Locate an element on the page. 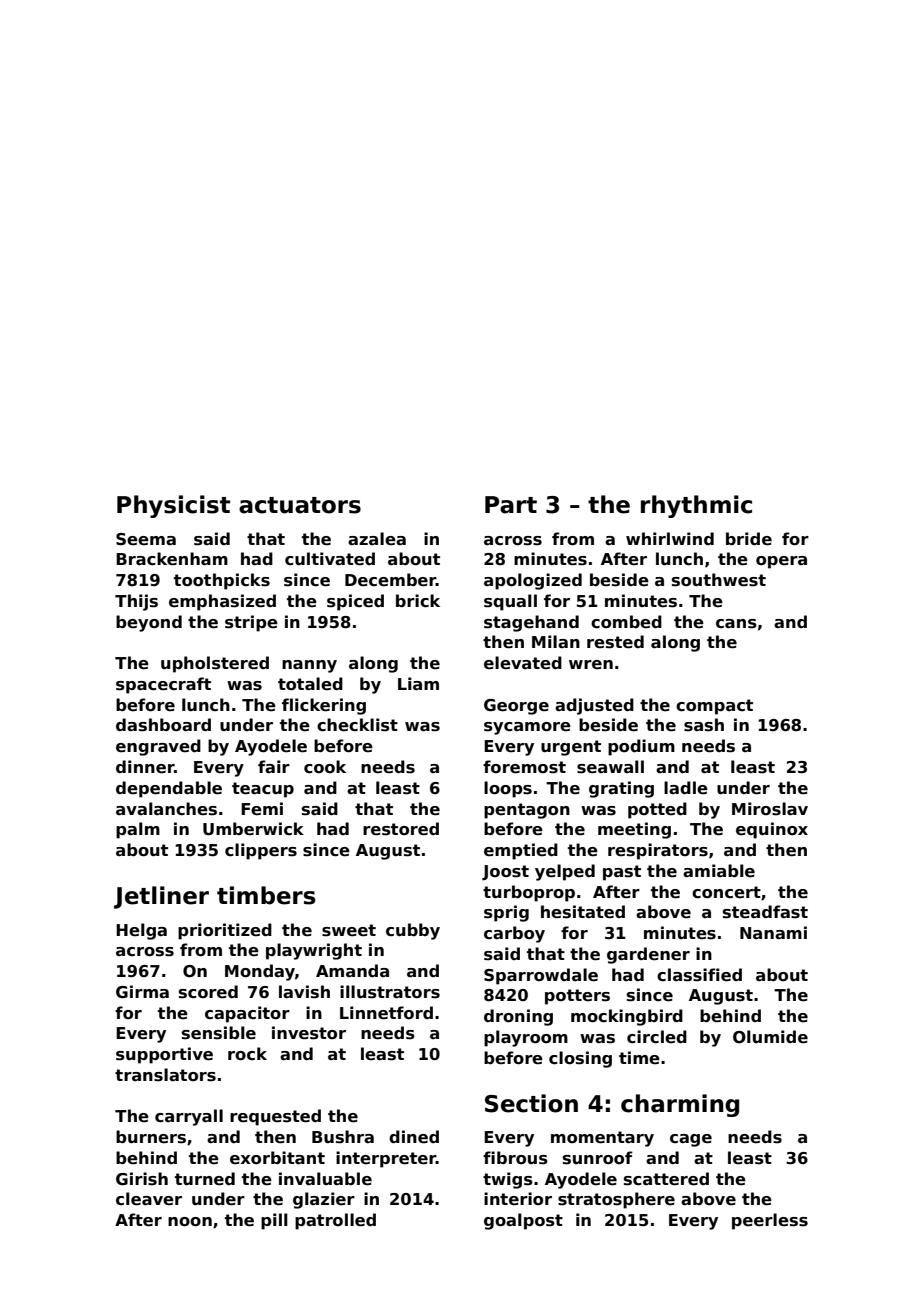 Image resolution: width=924 pixels, height=1314 pixels. combed is located at coordinates (626, 622).
